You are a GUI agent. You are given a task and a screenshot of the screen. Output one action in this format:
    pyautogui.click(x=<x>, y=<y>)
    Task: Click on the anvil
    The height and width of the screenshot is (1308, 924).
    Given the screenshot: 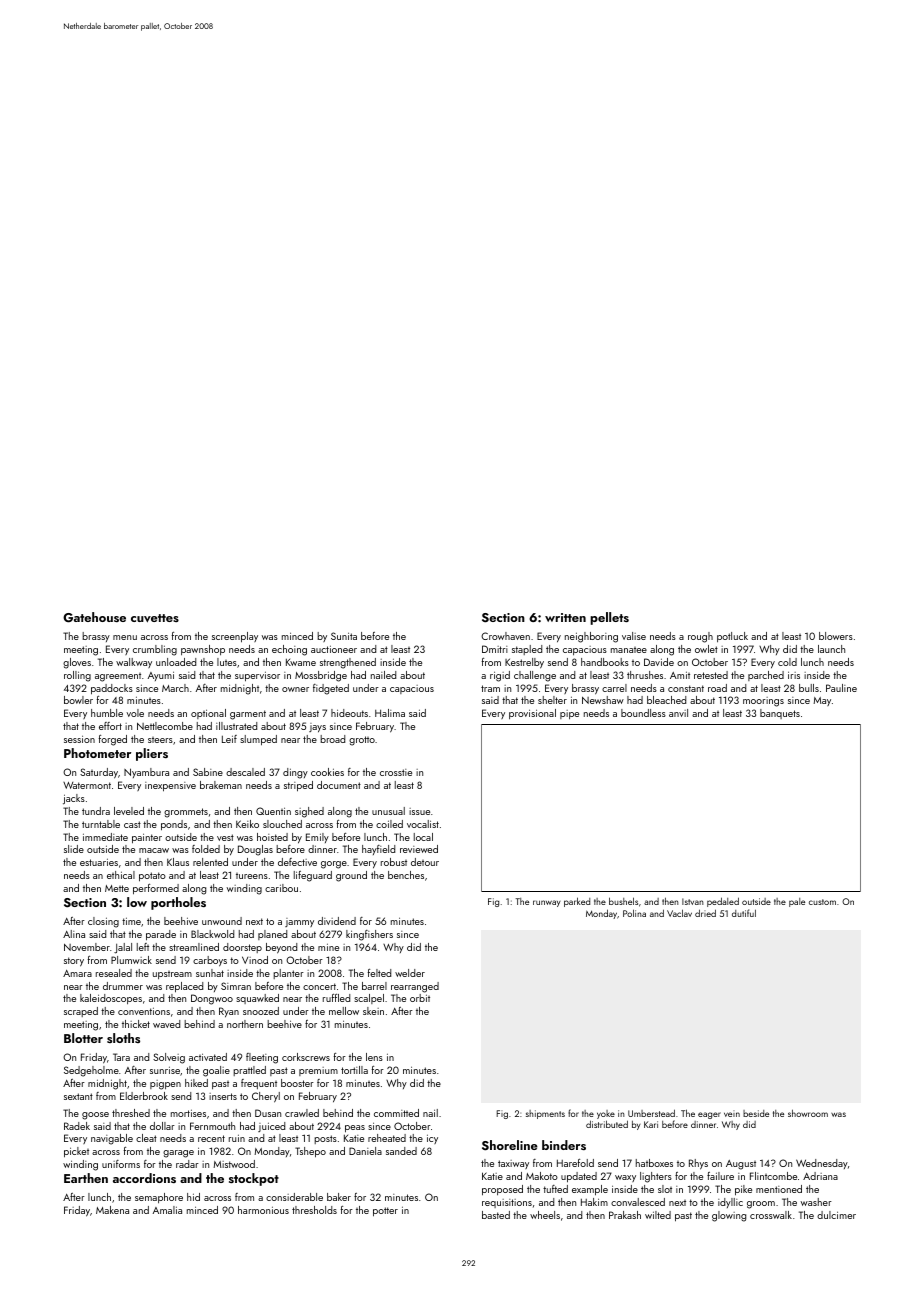 What is the action you would take?
    pyautogui.click(x=678, y=713)
